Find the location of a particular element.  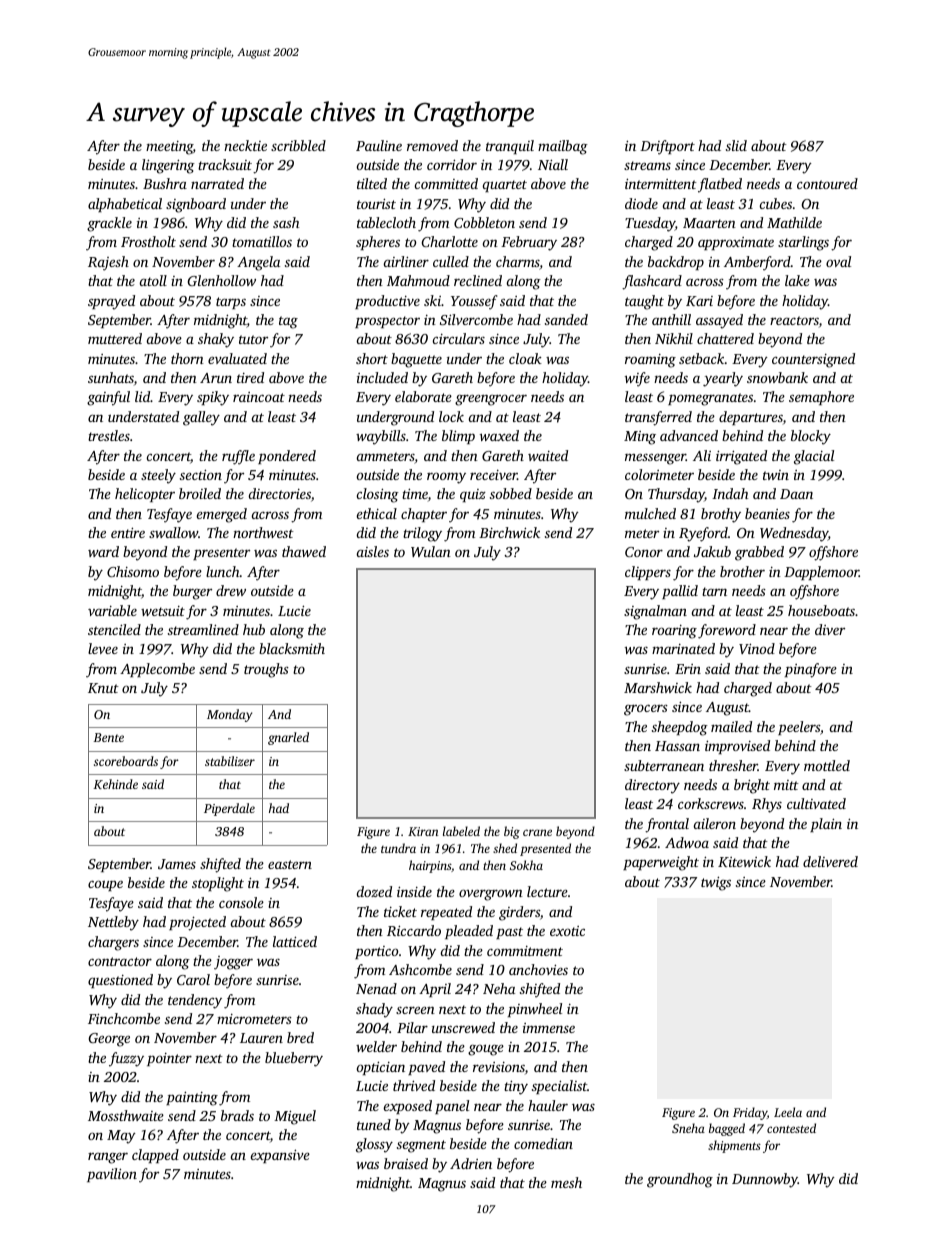

approximate is located at coordinates (736, 243).
